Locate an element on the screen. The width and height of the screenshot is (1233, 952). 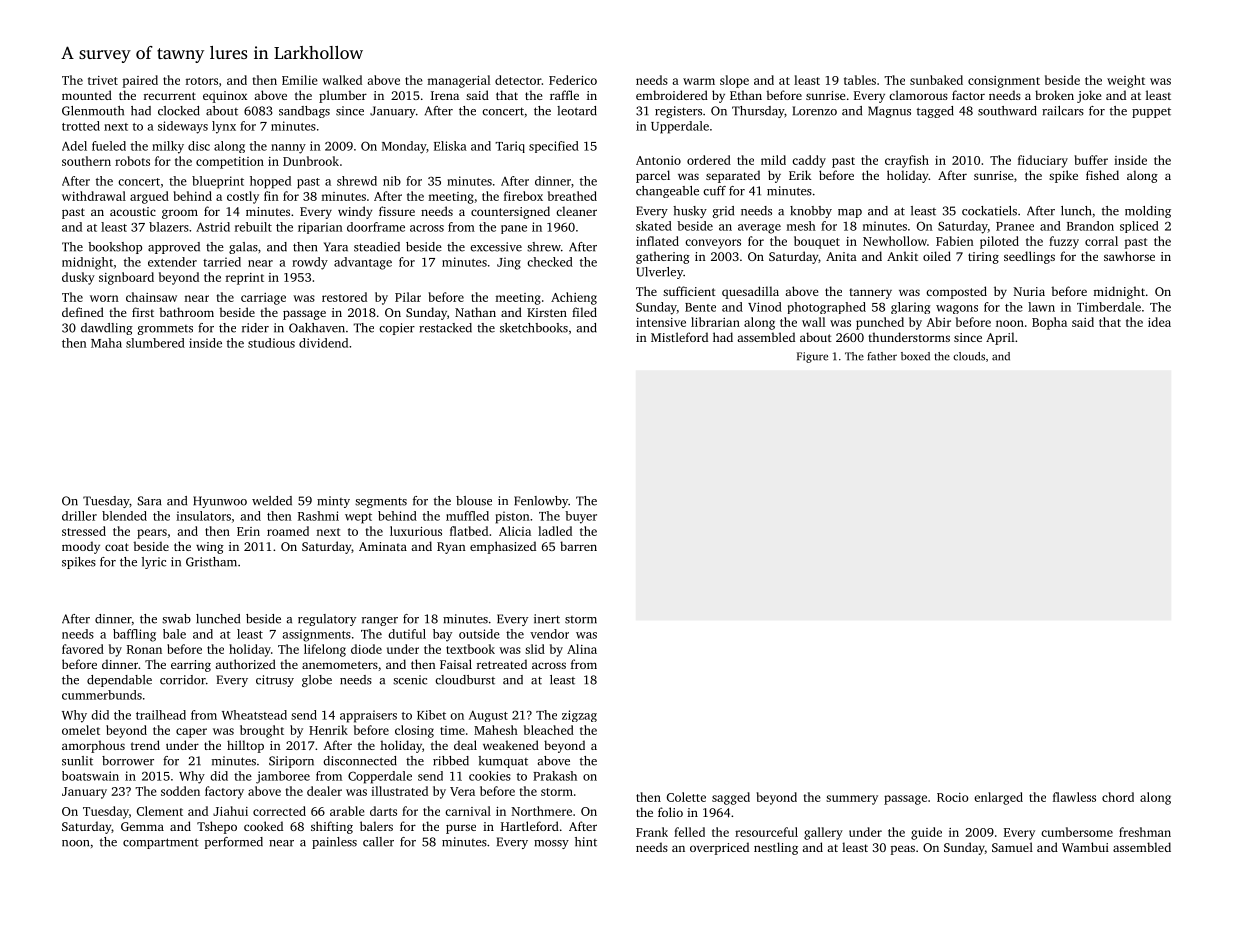
detector is located at coordinates (518, 80).
